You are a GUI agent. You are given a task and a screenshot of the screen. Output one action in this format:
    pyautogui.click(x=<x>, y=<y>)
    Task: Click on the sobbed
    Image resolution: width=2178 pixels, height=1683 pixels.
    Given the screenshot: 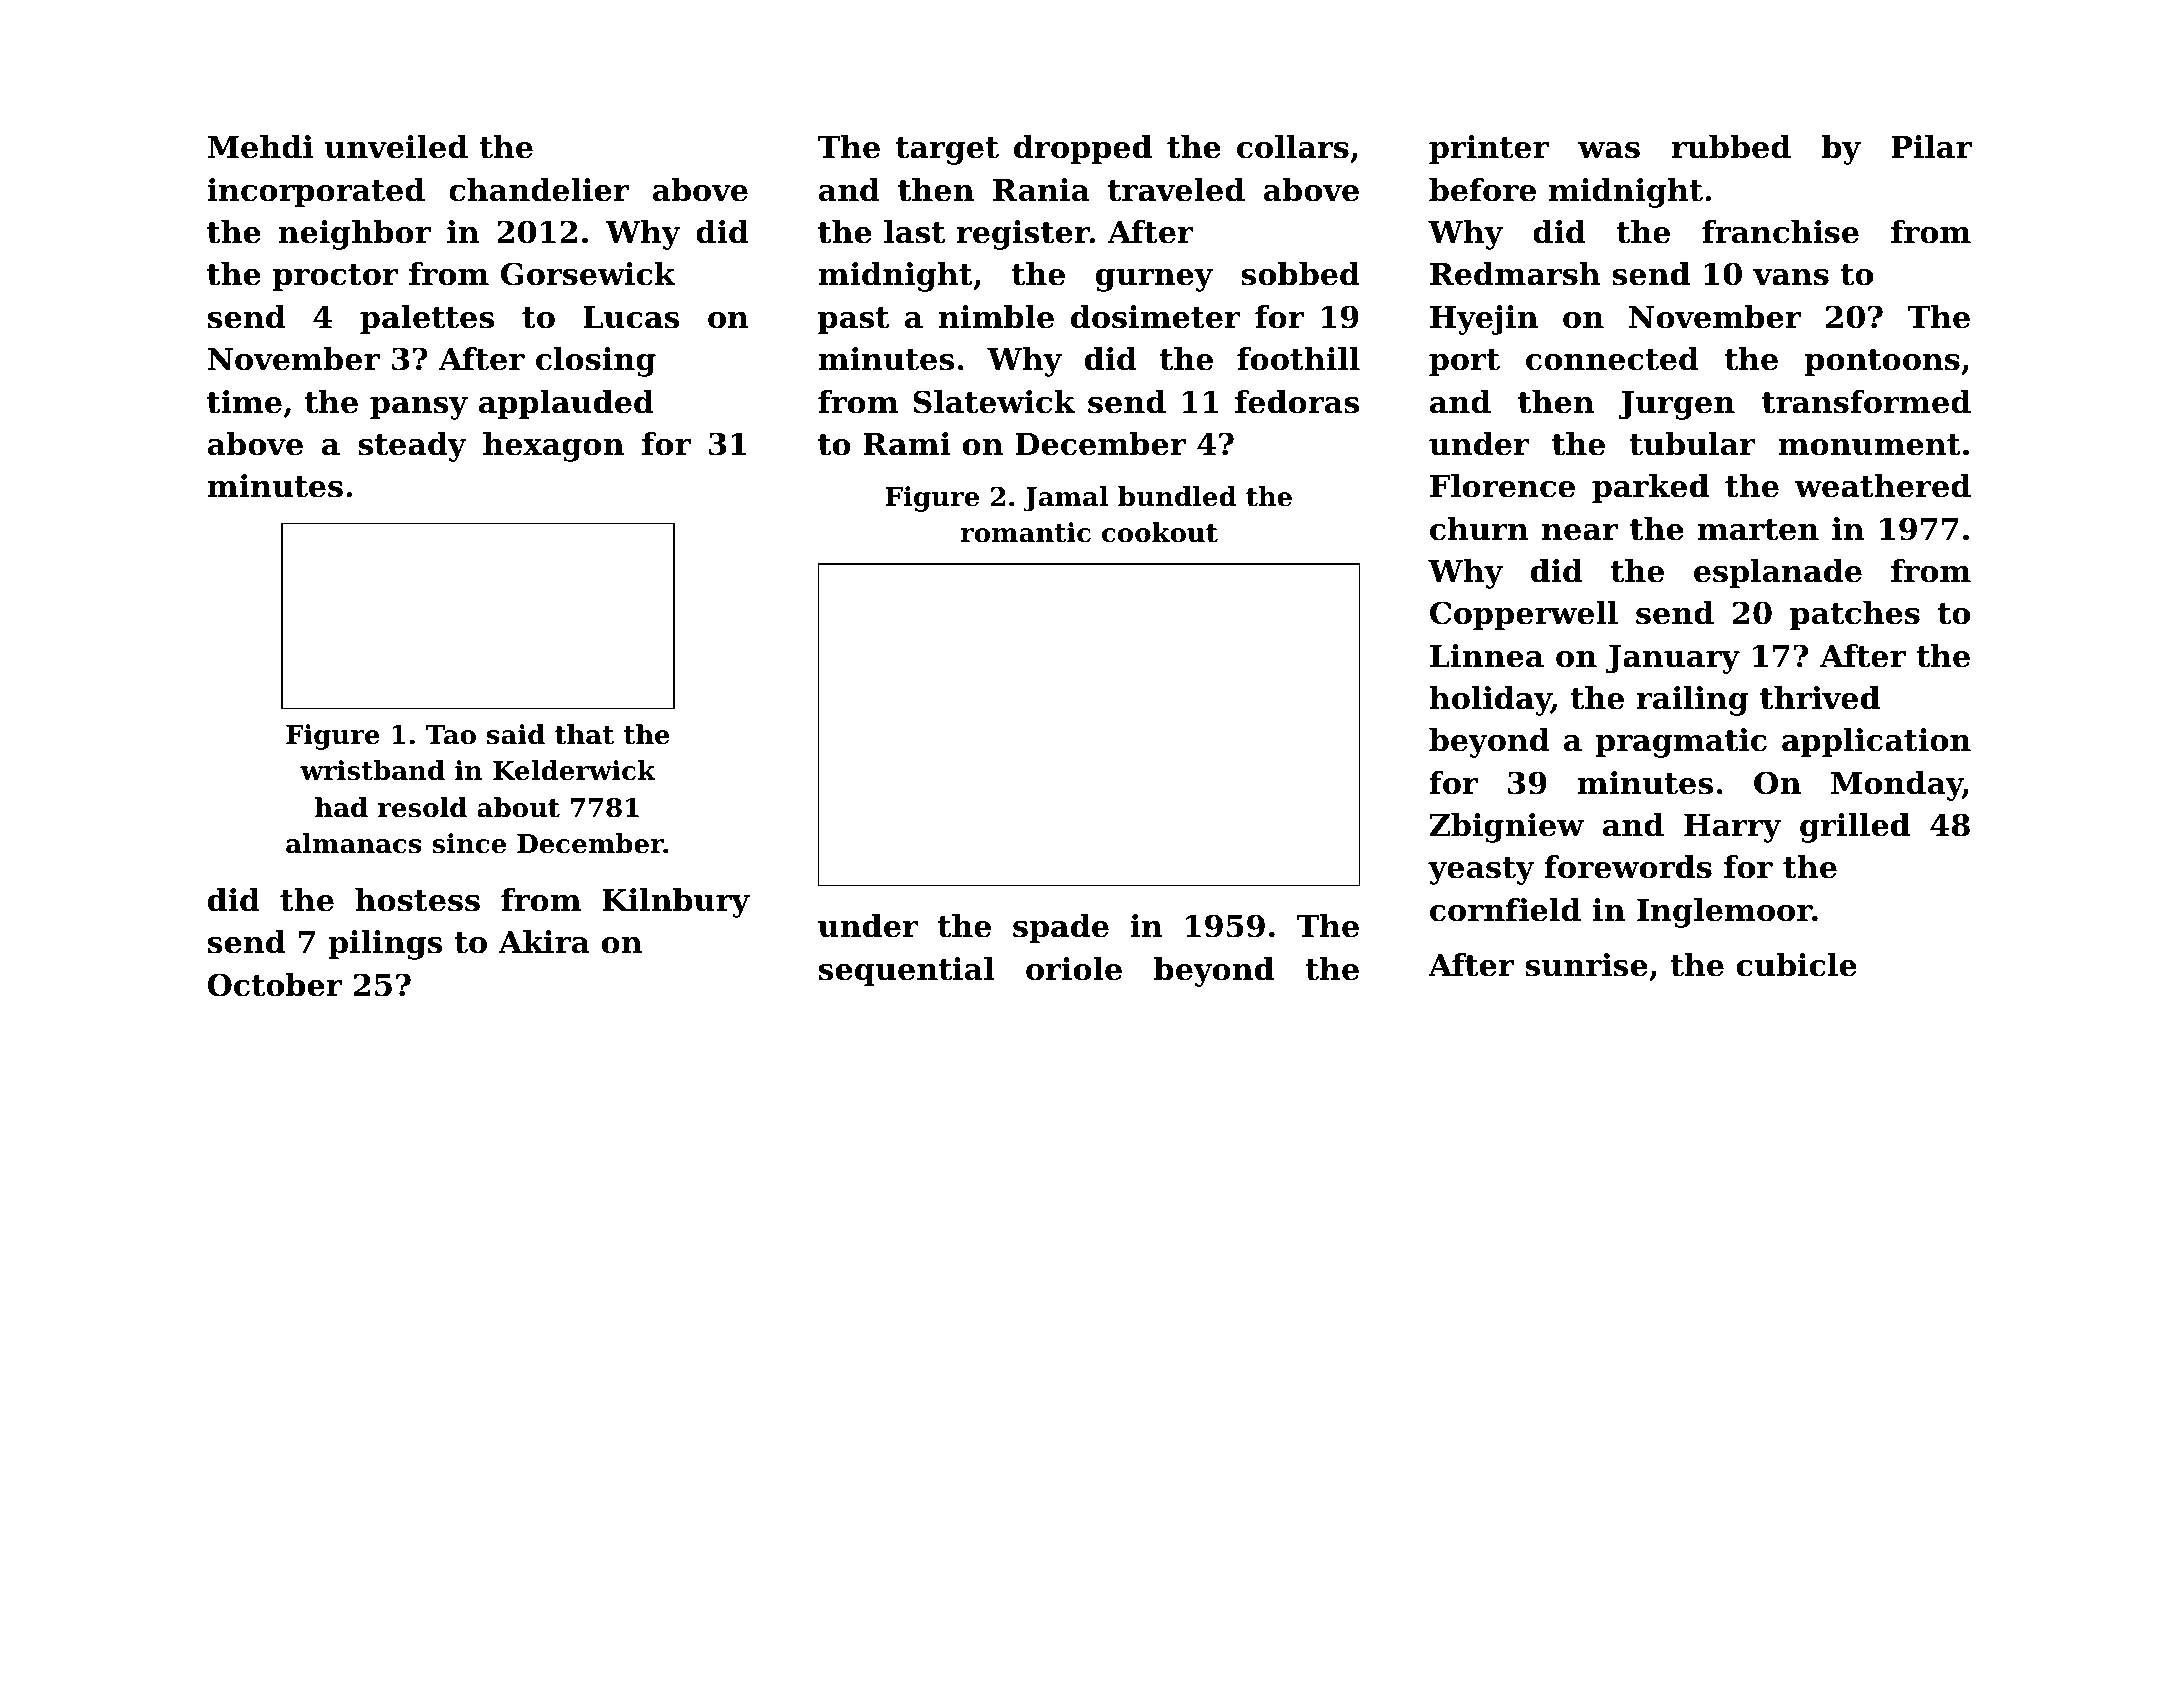 What is the action you would take?
    pyautogui.click(x=1300, y=274)
